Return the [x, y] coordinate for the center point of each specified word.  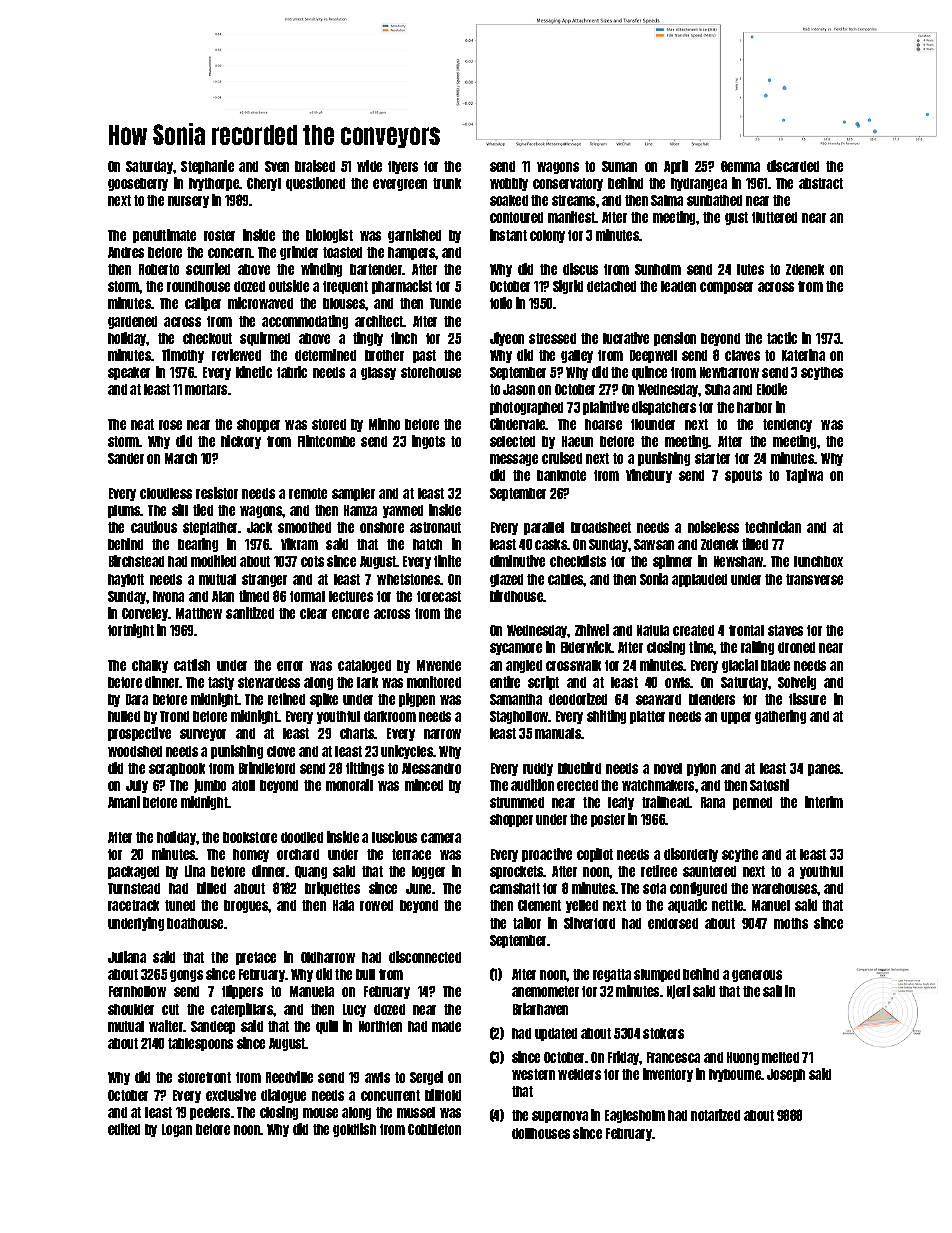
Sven [277, 166]
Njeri [678, 992]
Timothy [183, 356]
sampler [353, 494]
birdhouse [517, 596]
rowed [376, 905]
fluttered [774, 217]
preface [256, 958]
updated [556, 1034]
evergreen [400, 185]
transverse [814, 579]
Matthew [199, 613]
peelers [210, 1113]
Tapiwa [804, 476]
